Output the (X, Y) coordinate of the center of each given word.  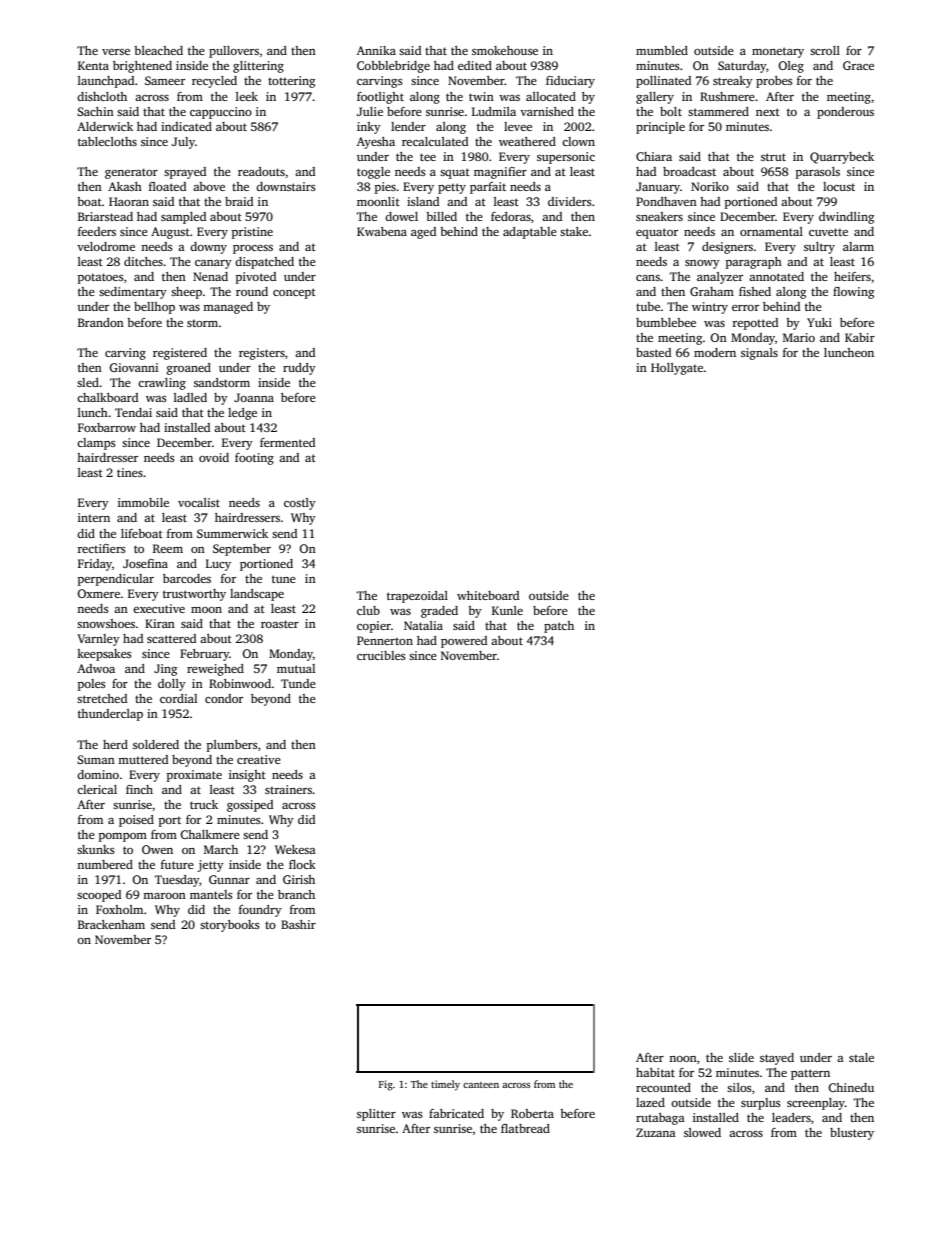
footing (254, 459)
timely (445, 1085)
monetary (778, 52)
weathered (527, 141)
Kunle (507, 610)
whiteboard (488, 595)
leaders (791, 1117)
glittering (258, 67)
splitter (376, 1115)
